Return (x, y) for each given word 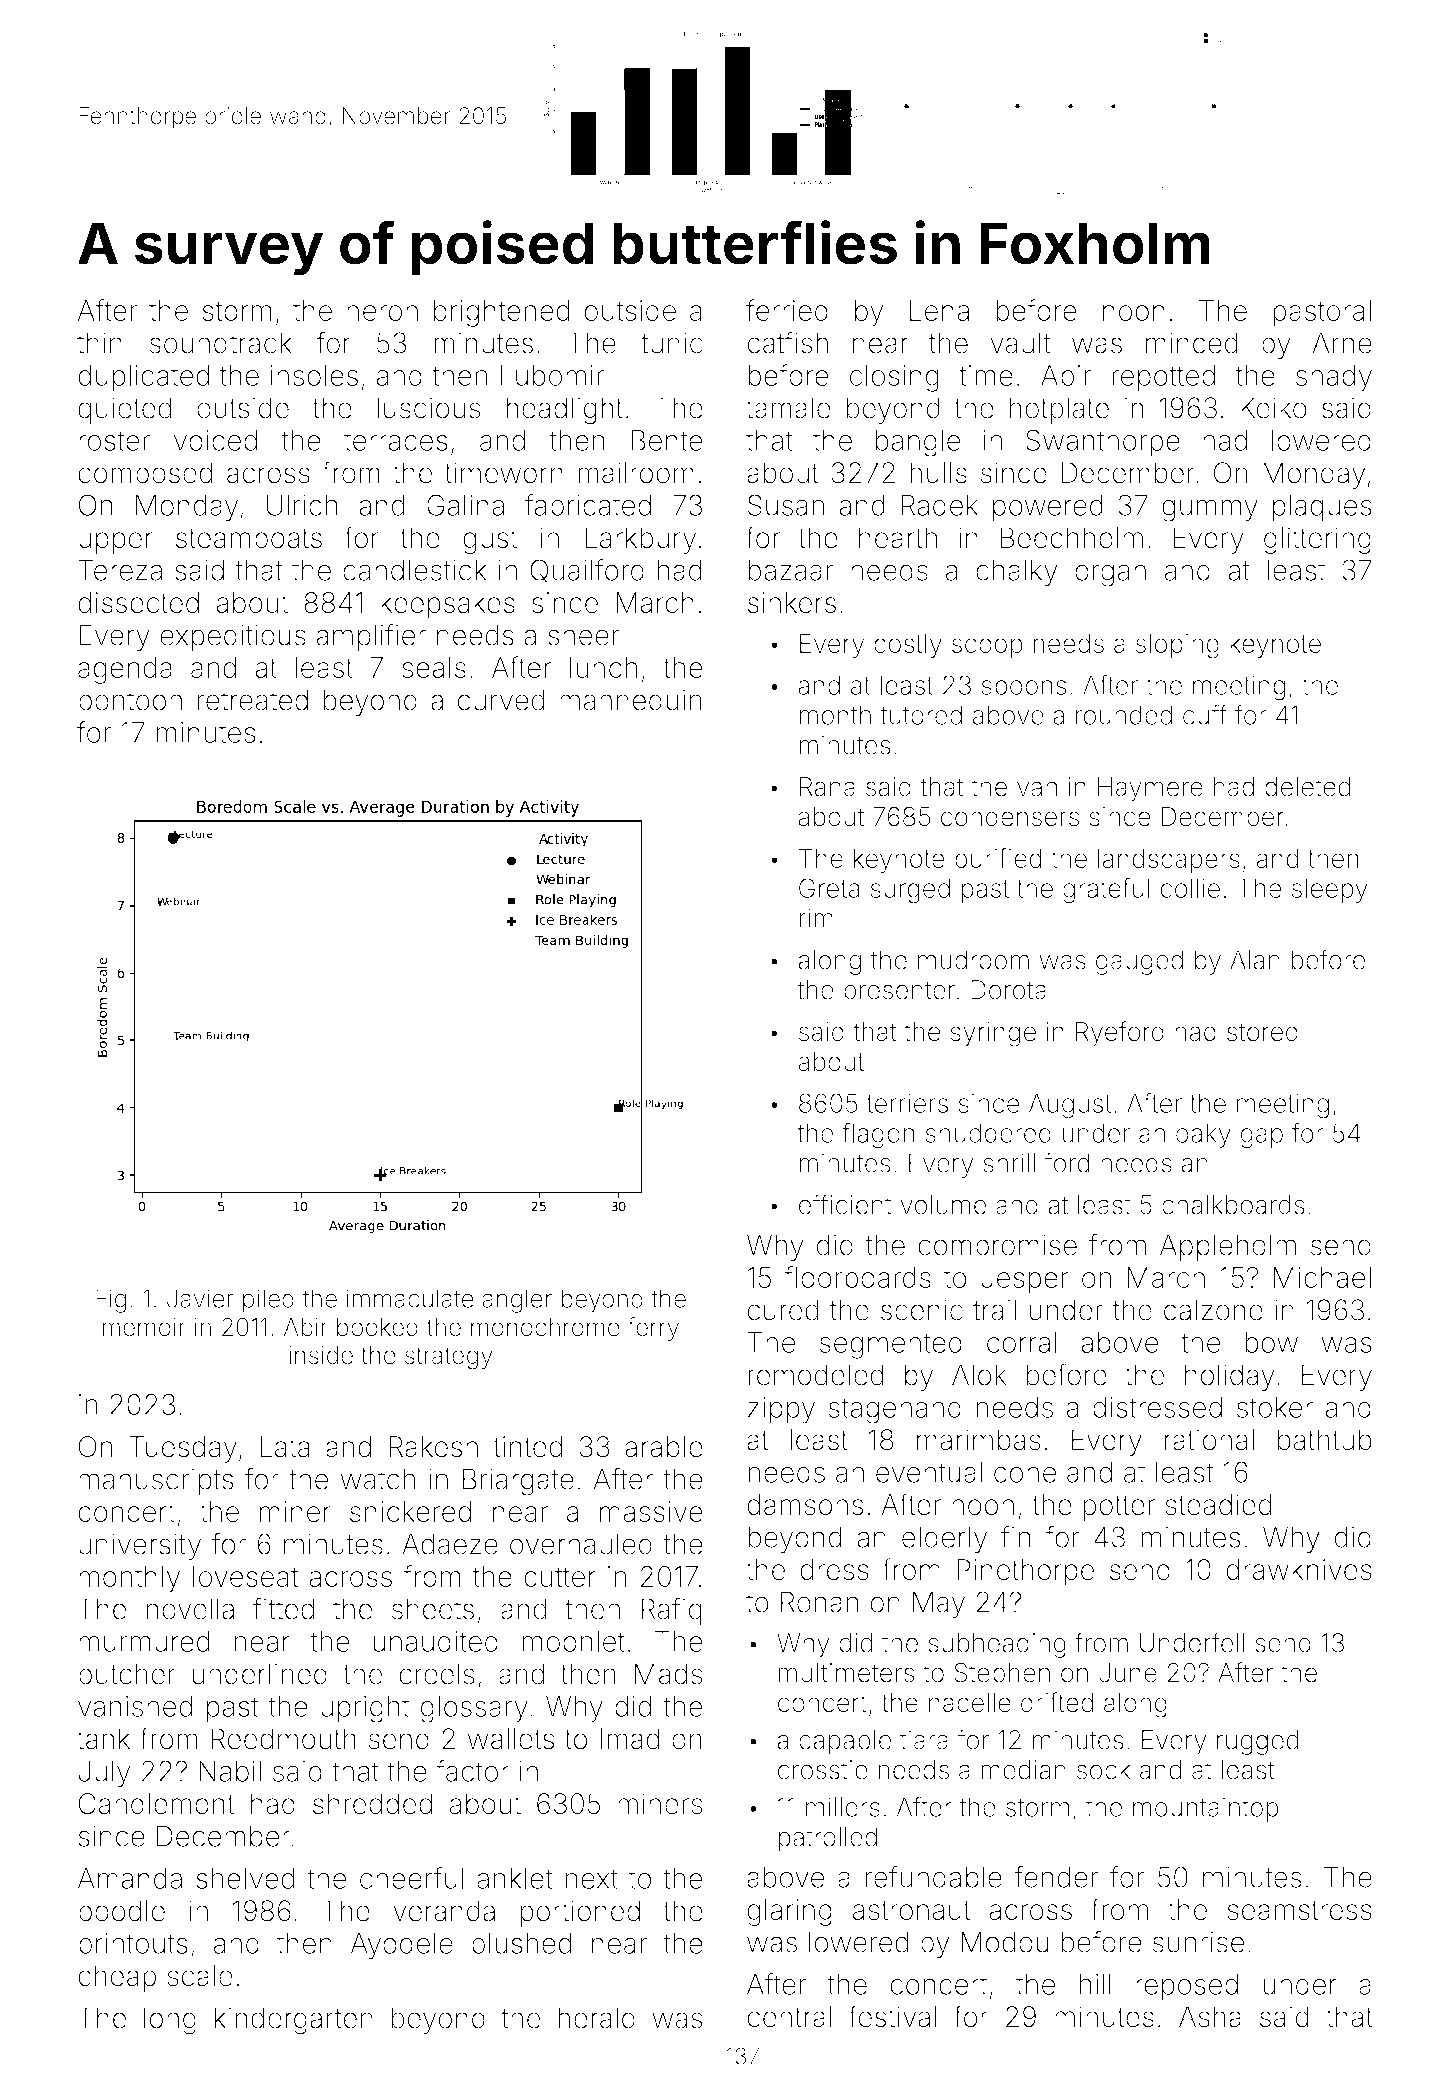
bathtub (1325, 1440)
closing (894, 378)
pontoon (130, 703)
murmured (144, 1641)
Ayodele (401, 1946)
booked (377, 1327)
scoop (987, 648)
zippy (781, 1410)
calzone (1213, 1310)
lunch (603, 667)
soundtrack (221, 343)
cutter (560, 1577)
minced (1192, 343)
